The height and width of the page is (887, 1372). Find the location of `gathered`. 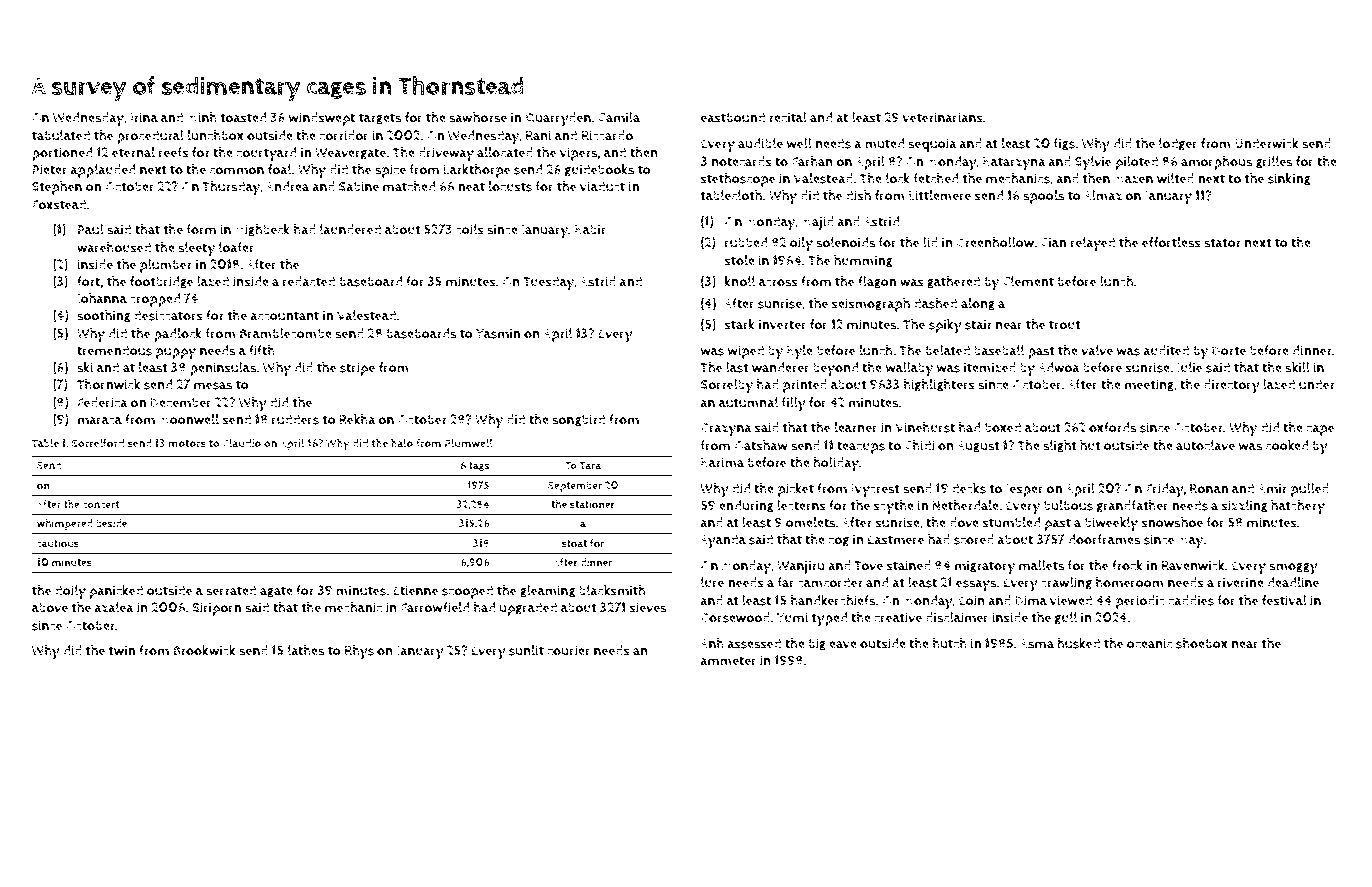

gathered is located at coordinates (953, 282).
